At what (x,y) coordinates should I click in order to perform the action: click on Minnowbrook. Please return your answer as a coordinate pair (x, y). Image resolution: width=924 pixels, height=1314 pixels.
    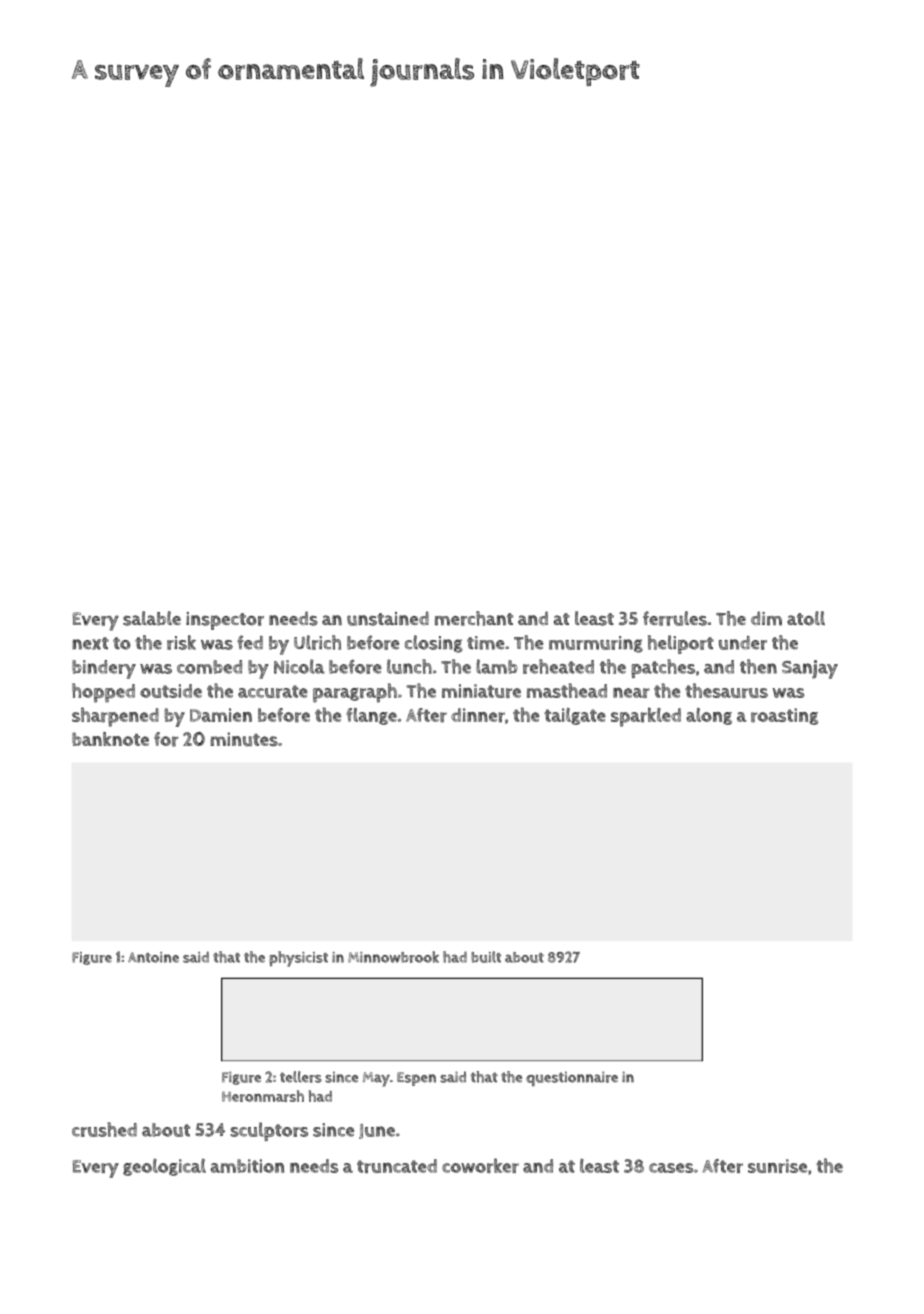
    Looking at the image, I should click on (393, 957).
